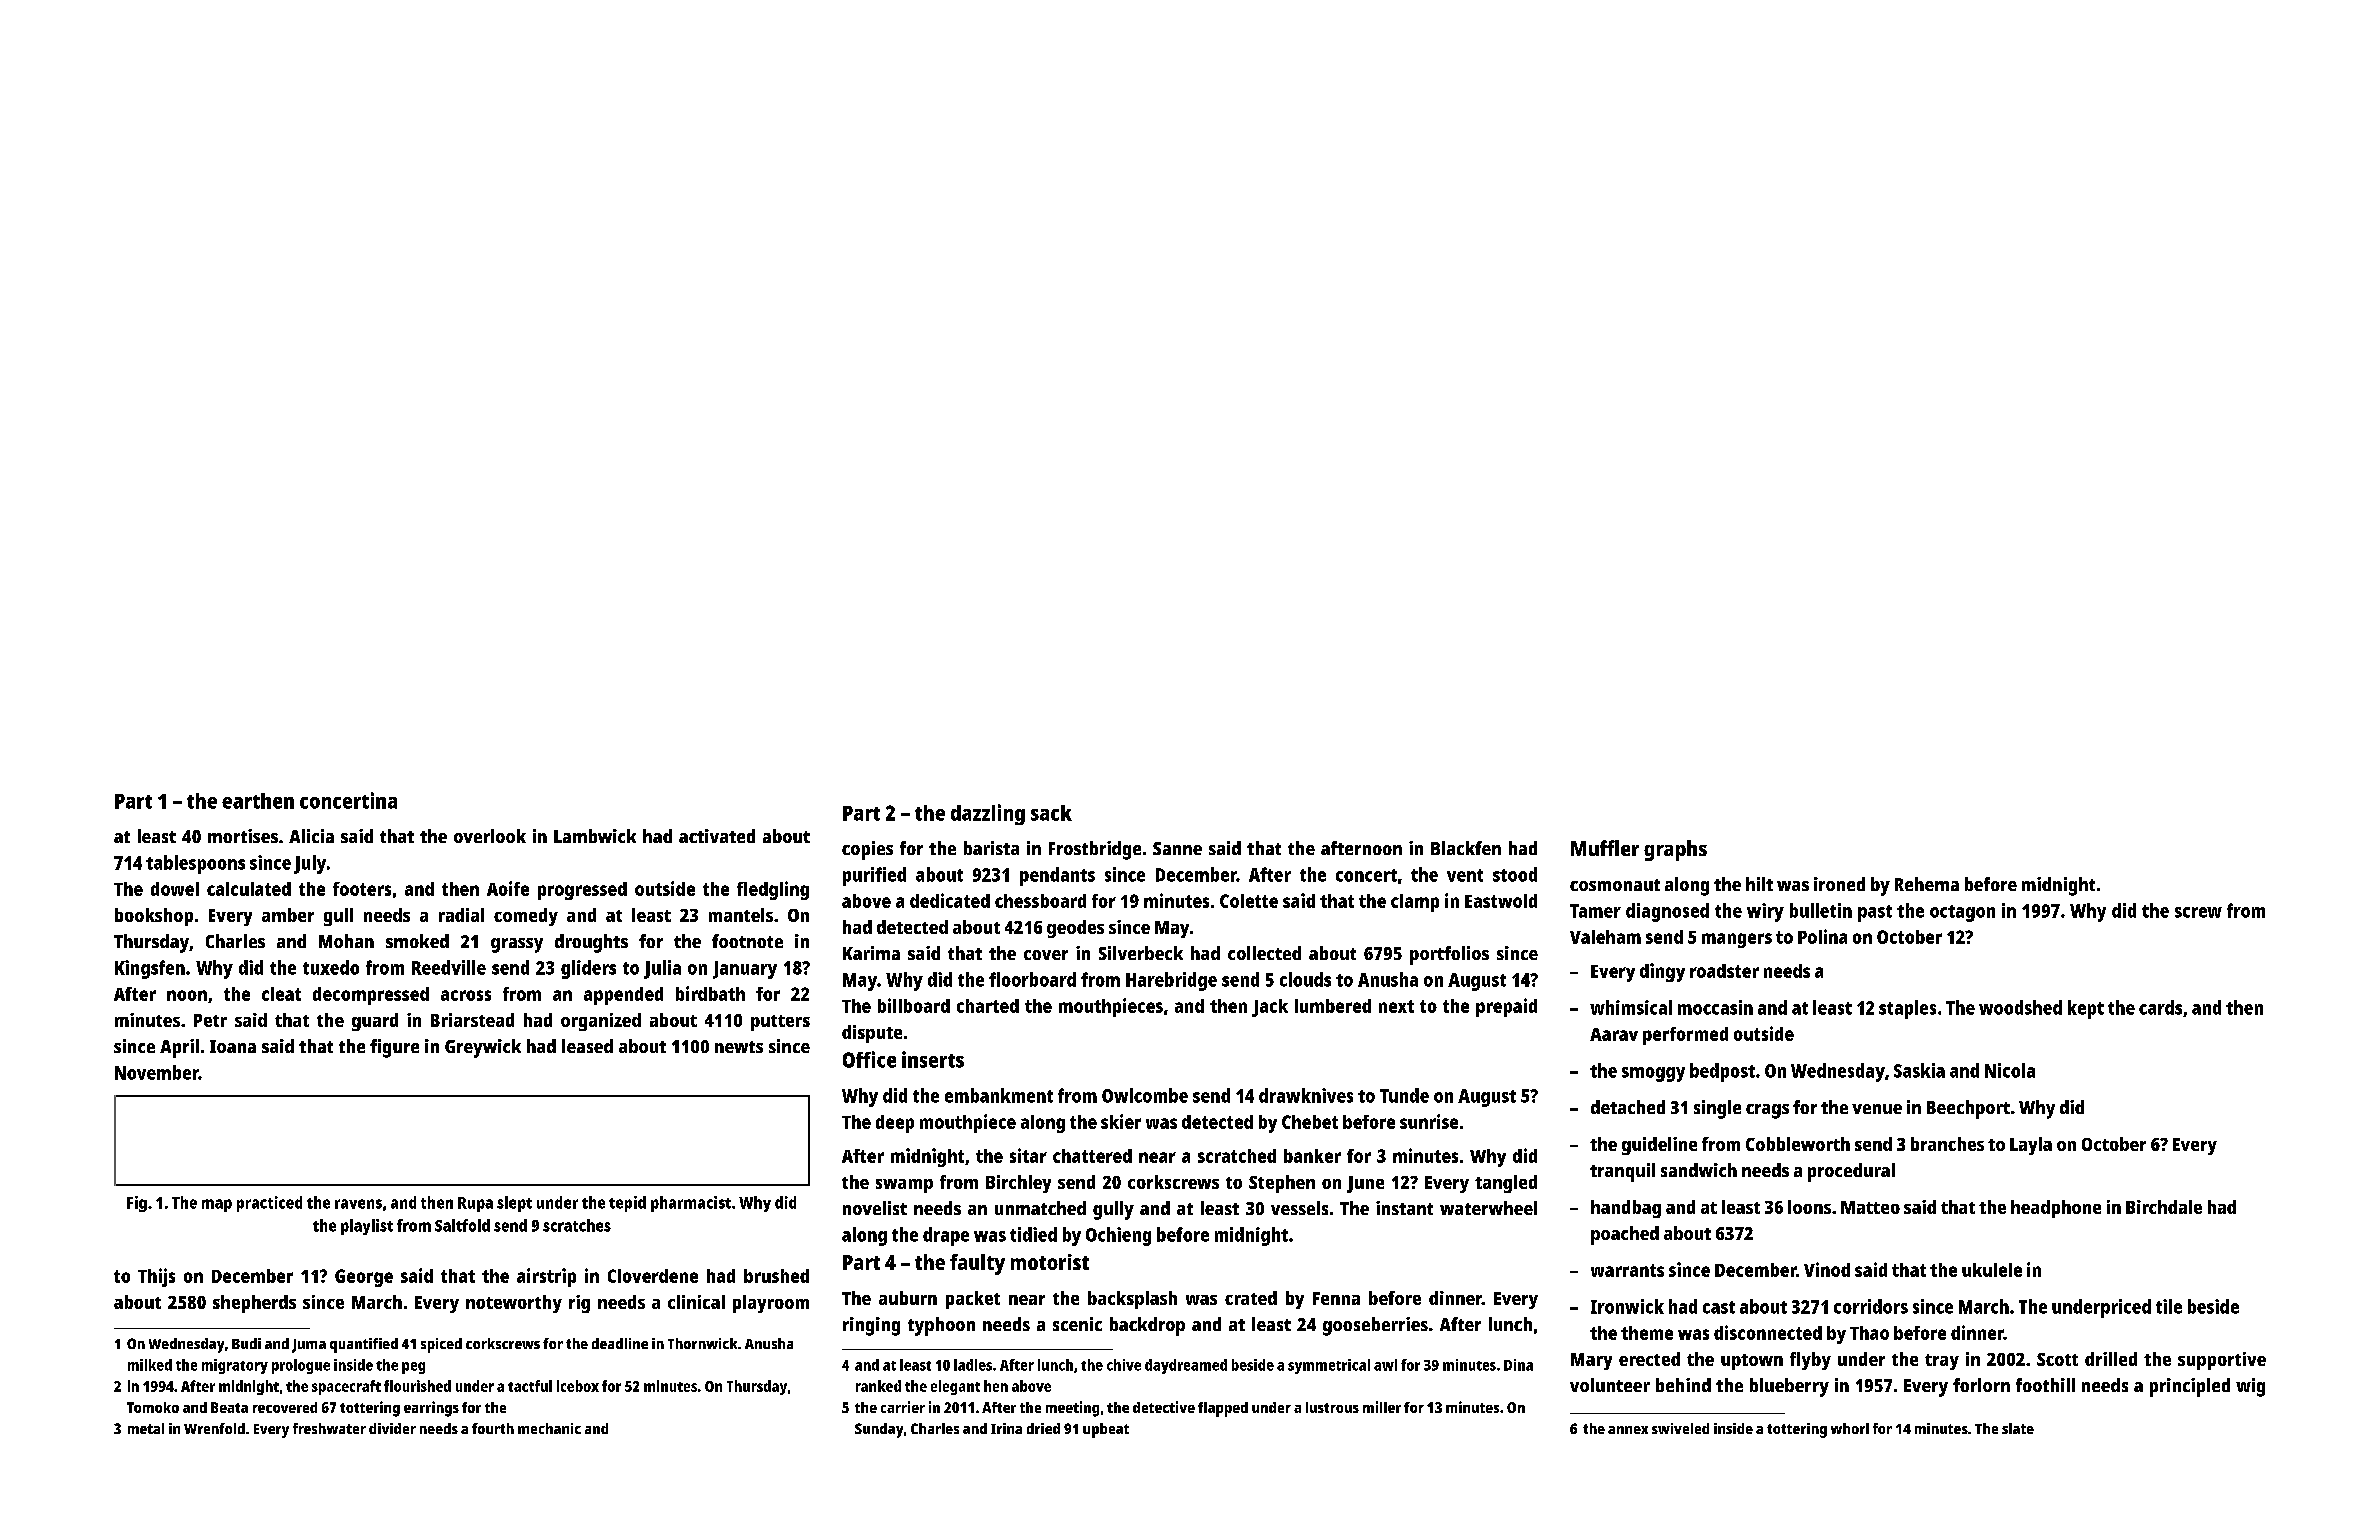 The width and height of the screenshot is (2380, 1540). What do you see at coordinates (875, 1208) in the screenshot?
I see `novelist` at bounding box center [875, 1208].
